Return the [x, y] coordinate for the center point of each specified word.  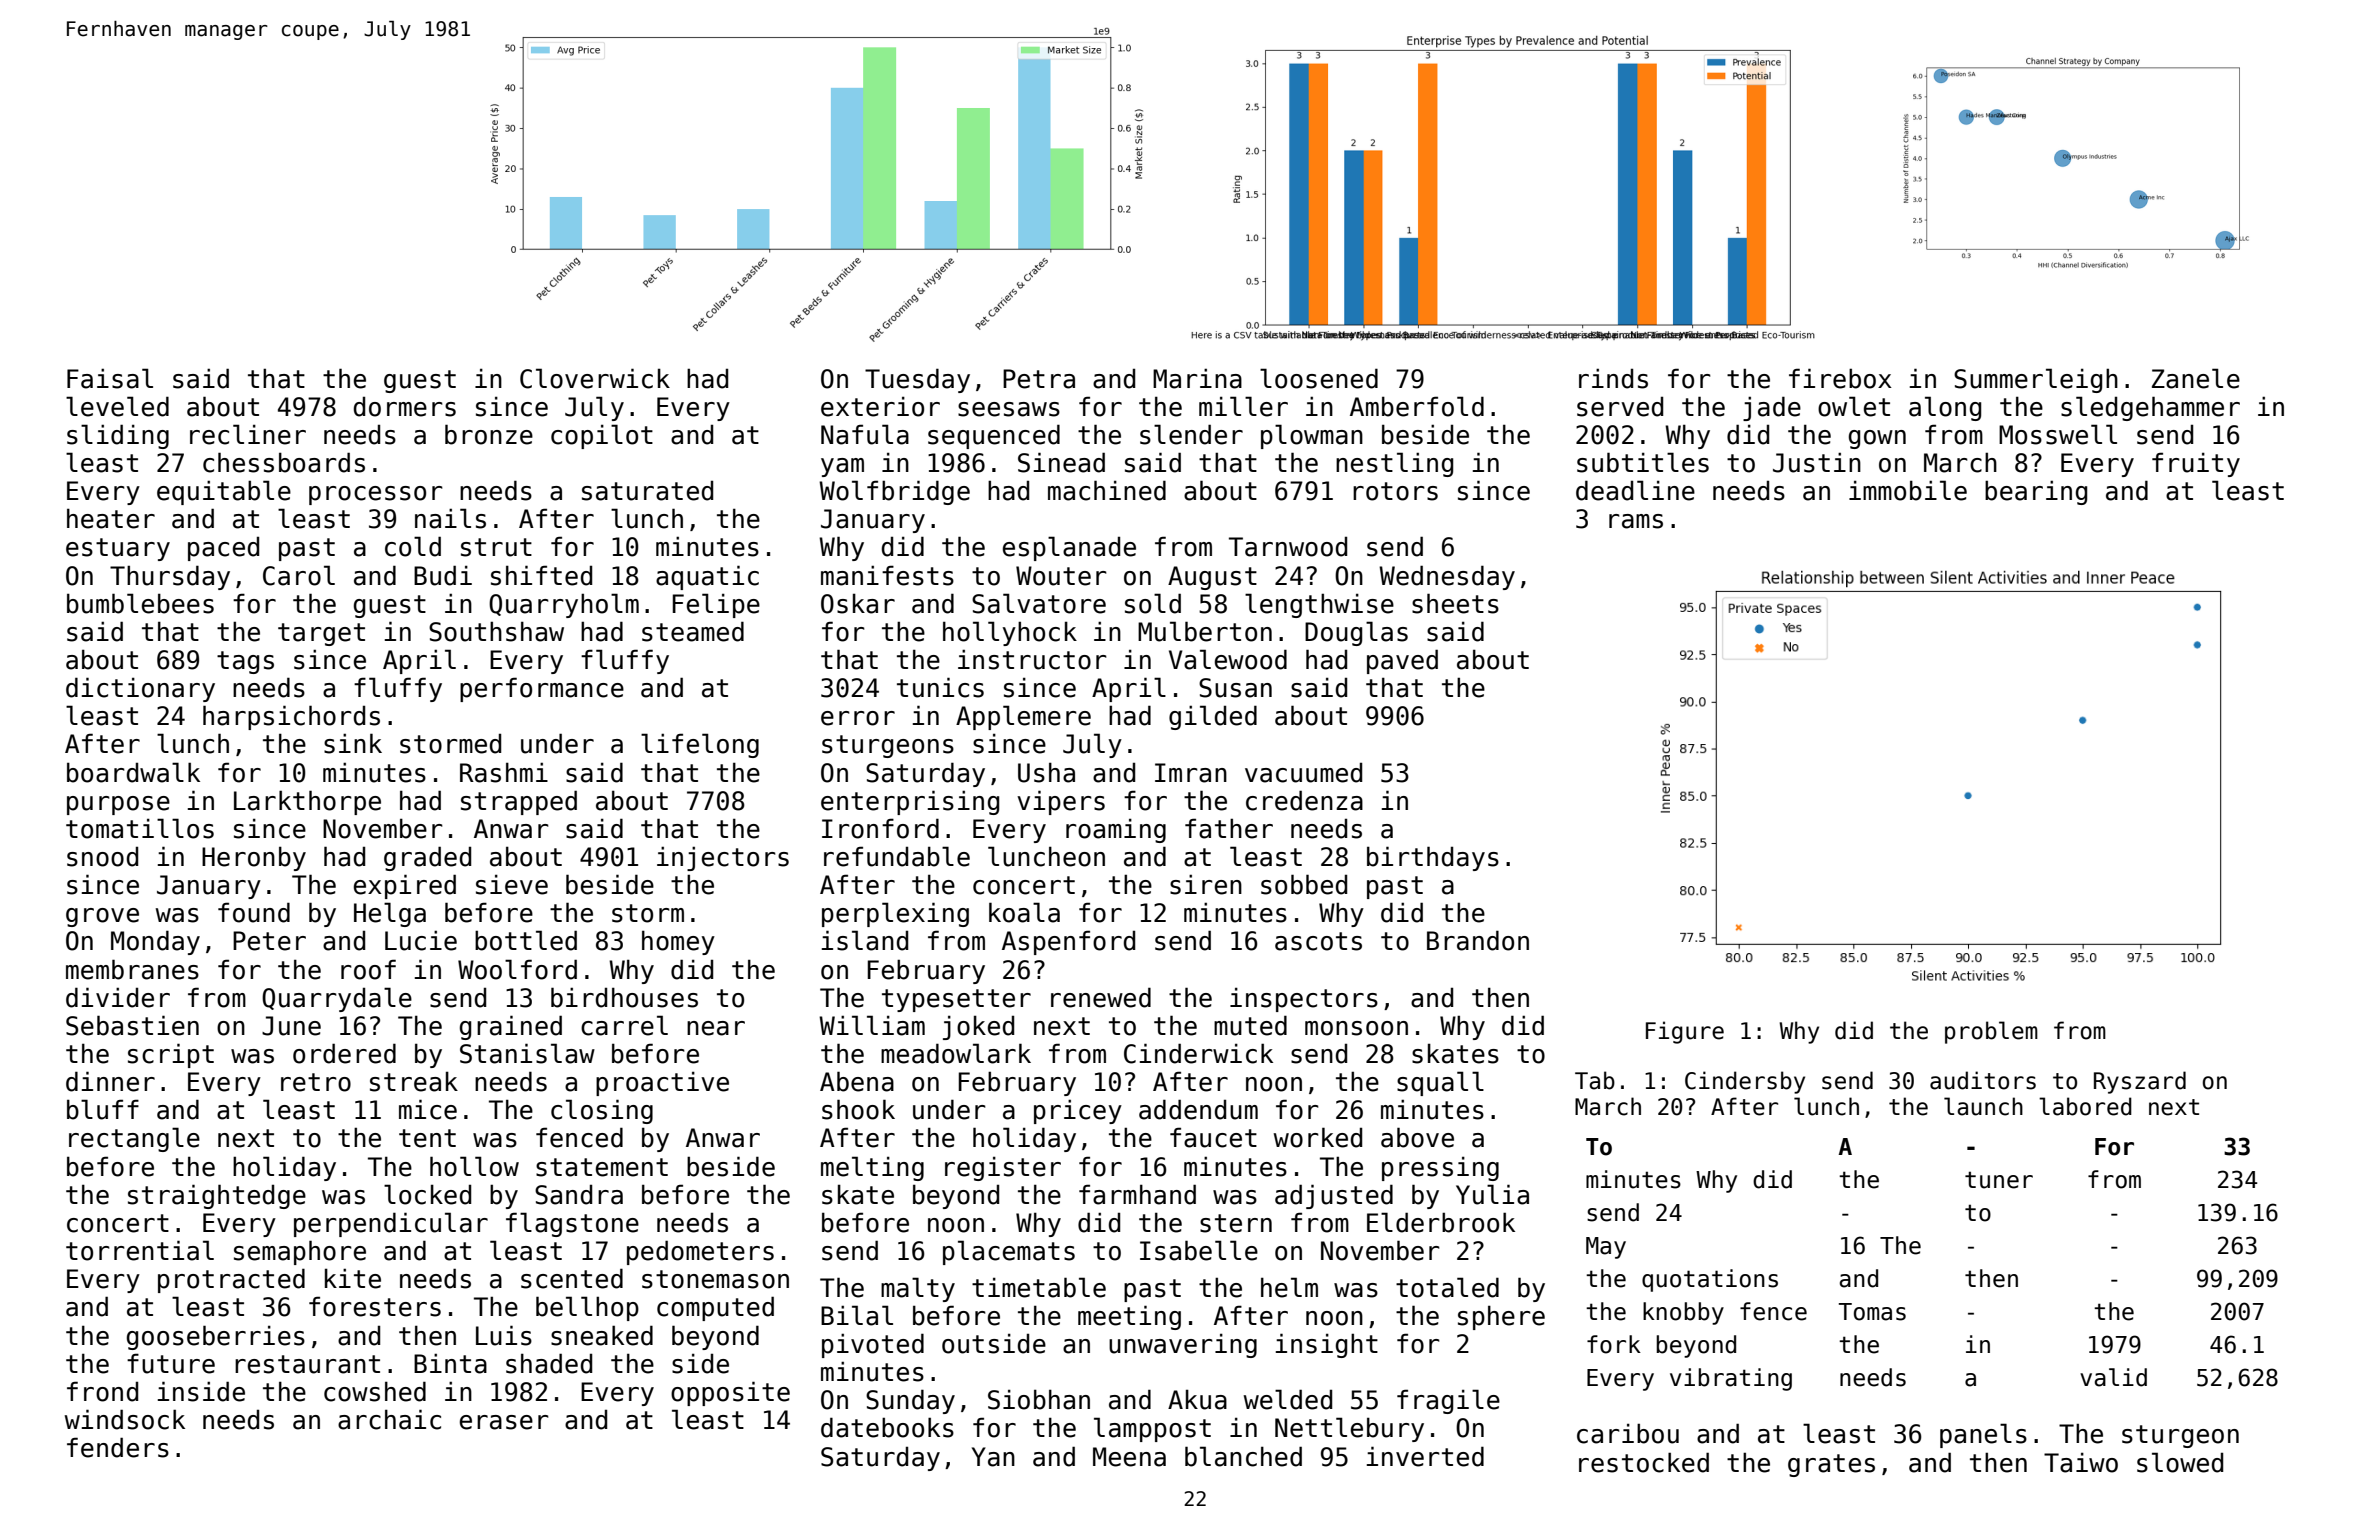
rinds [1613, 378]
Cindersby [1745, 1082]
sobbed [1304, 884]
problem [1991, 1032]
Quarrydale [337, 999]
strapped [519, 802]
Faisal [110, 378]
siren [1206, 884]
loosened [1319, 378]
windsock [125, 1419]
